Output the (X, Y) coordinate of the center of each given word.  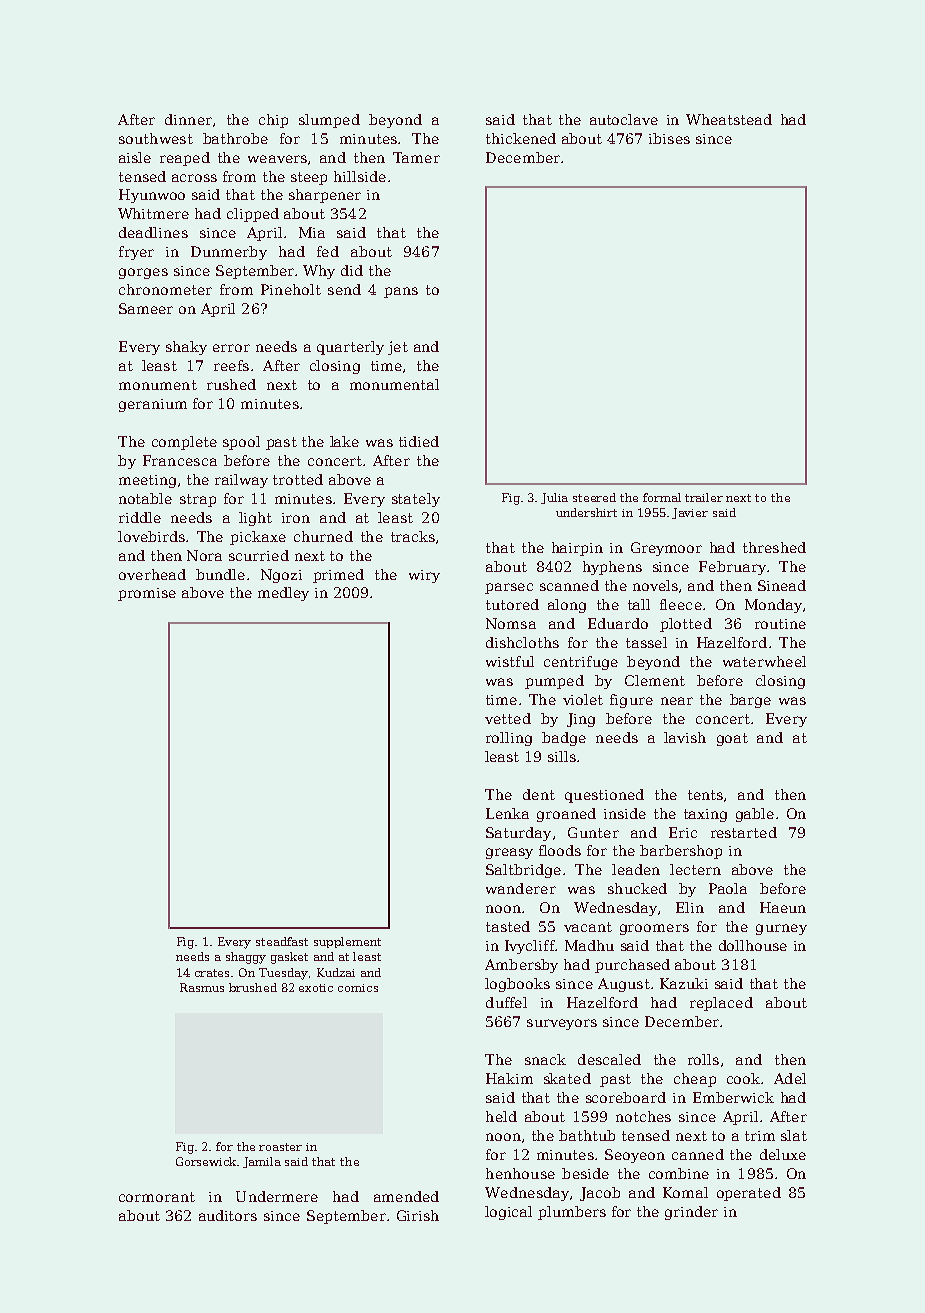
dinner (188, 119)
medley (283, 594)
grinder (691, 1213)
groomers (654, 929)
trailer (704, 497)
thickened (521, 138)
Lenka (507, 813)
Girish (418, 1215)
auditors (228, 1215)
